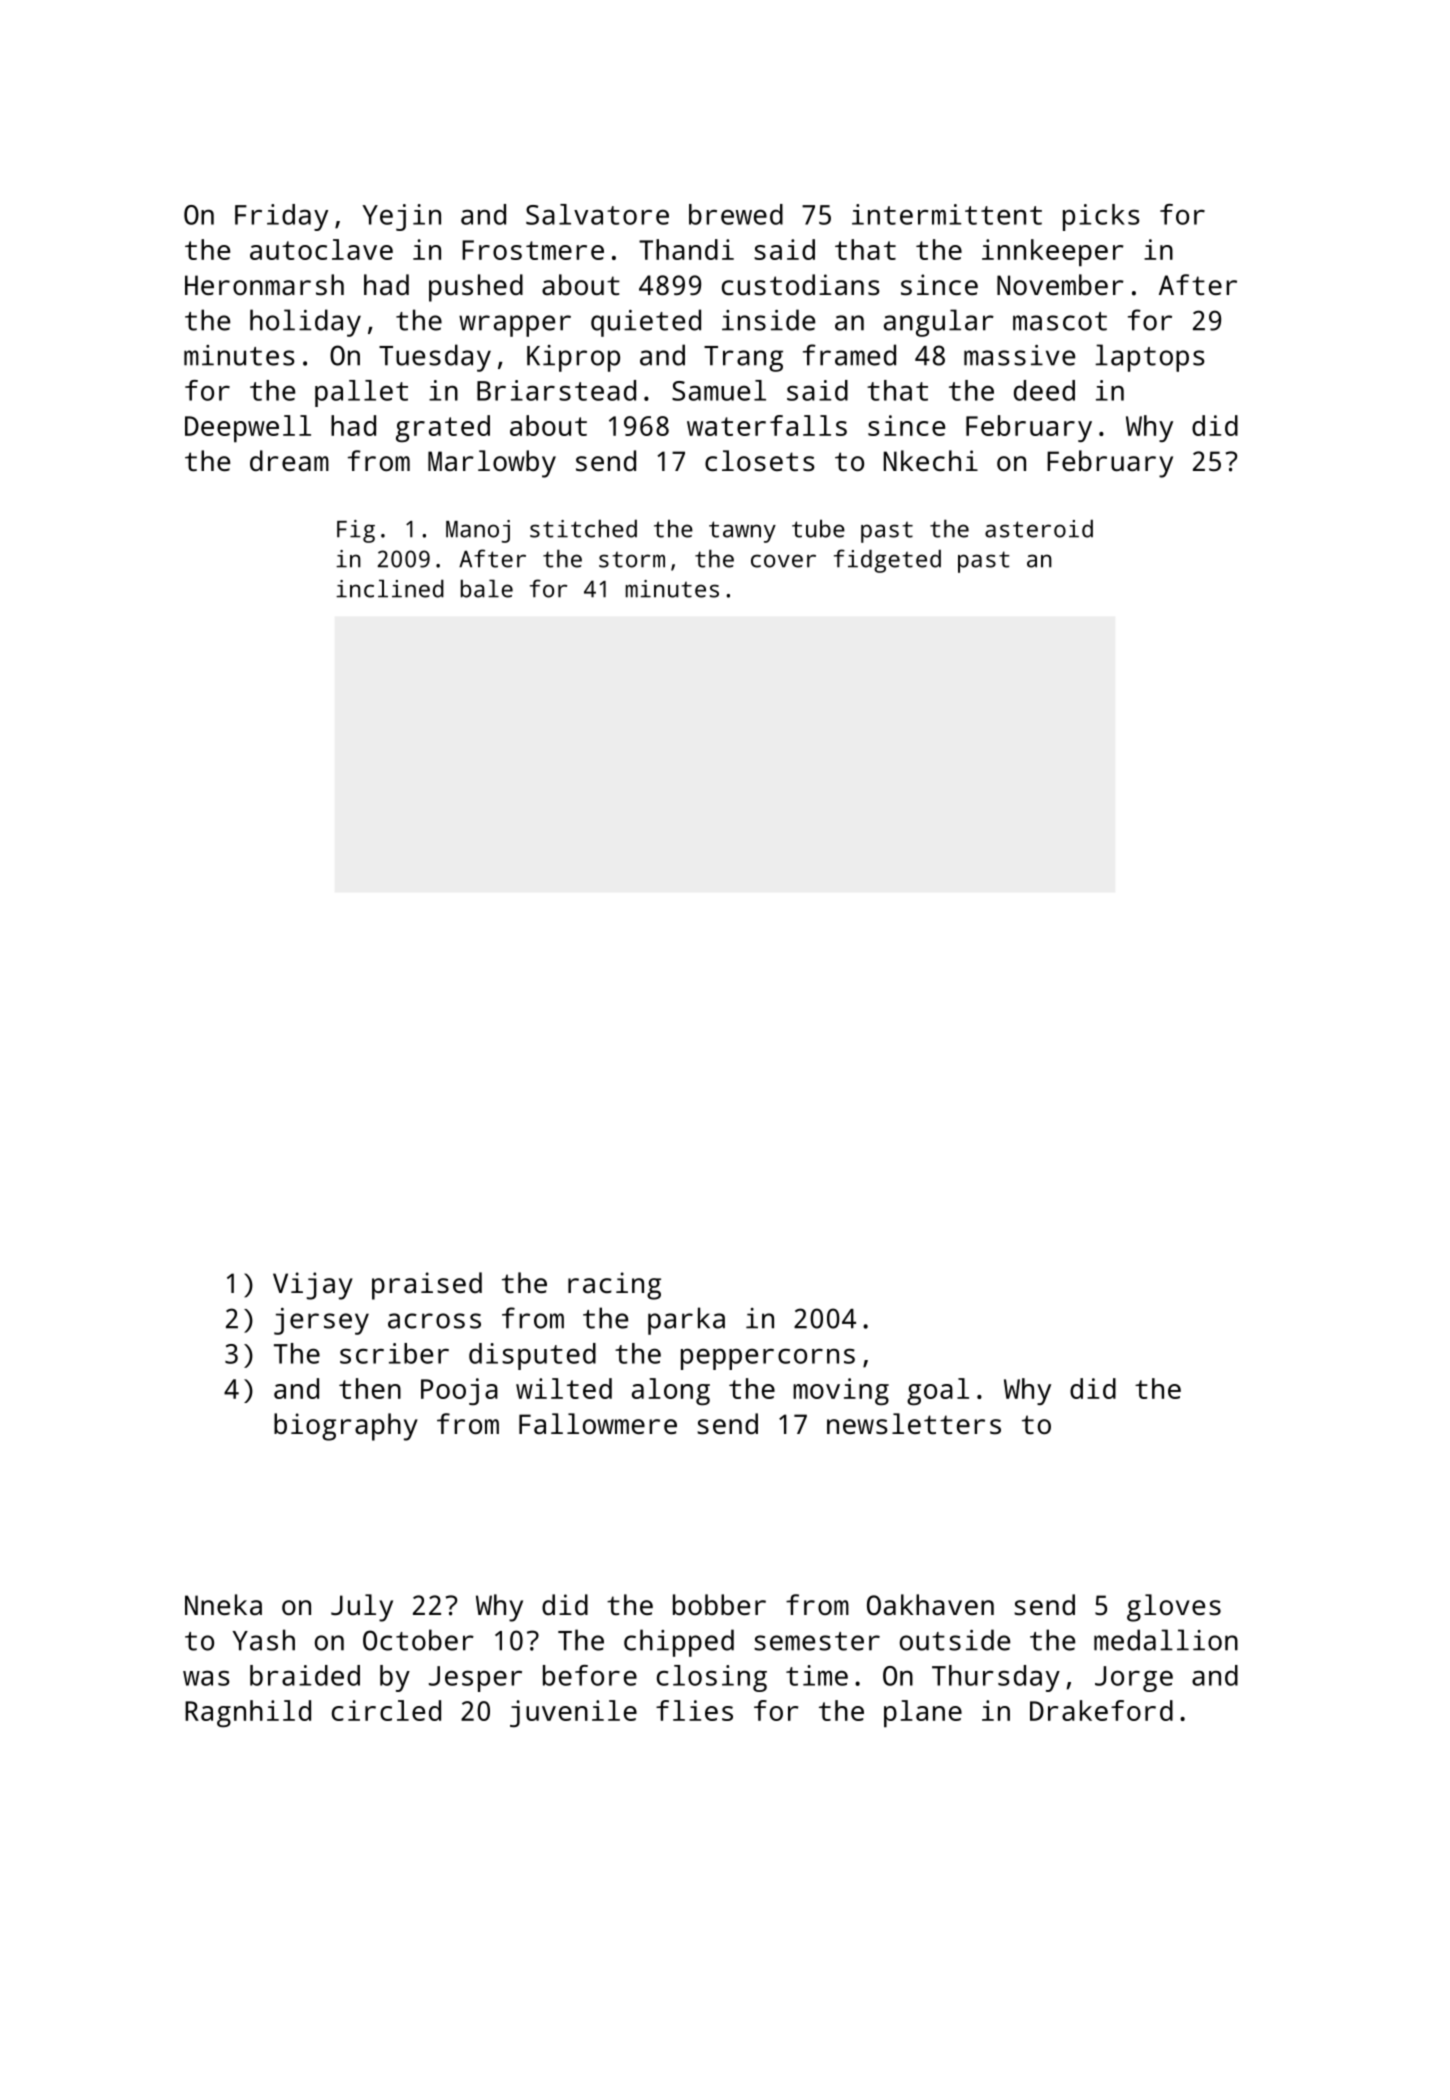 The height and width of the screenshot is (2100, 1450). What do you see at coordinates (390, 588) in the screenshot?
I see `inclined` at bounding box center [390, 588].
